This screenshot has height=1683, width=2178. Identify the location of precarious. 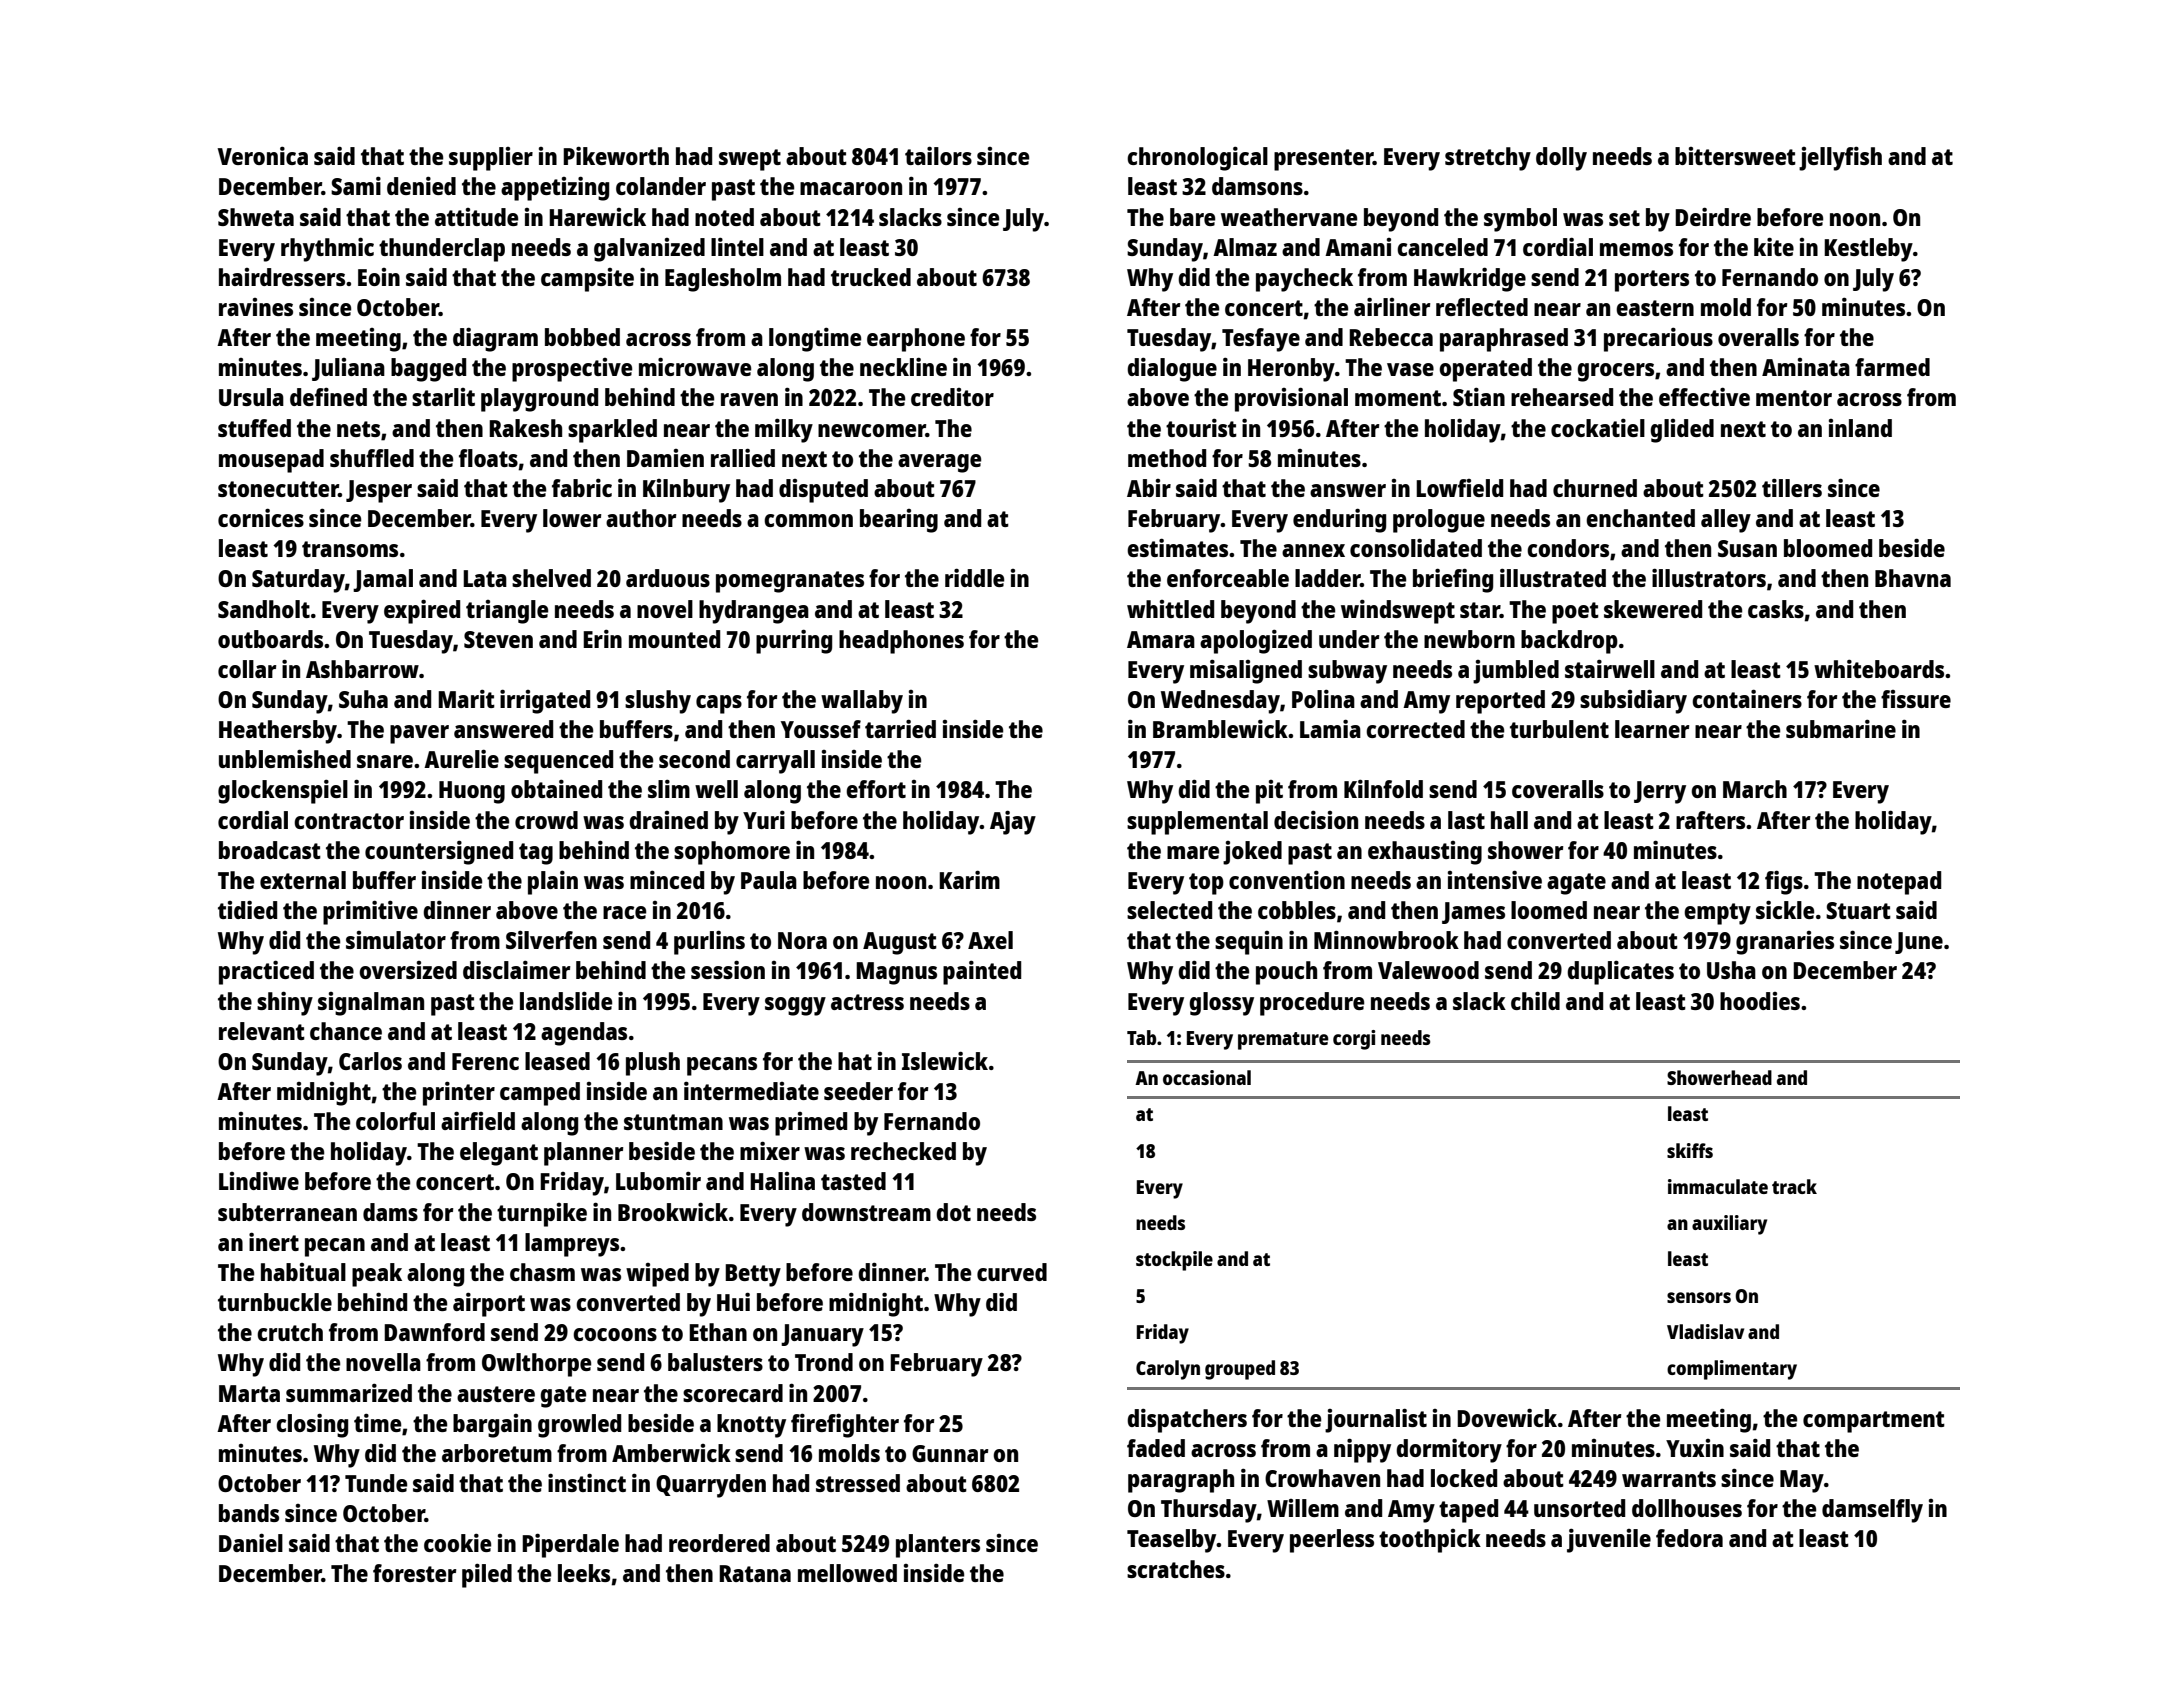
(1658, 339).
